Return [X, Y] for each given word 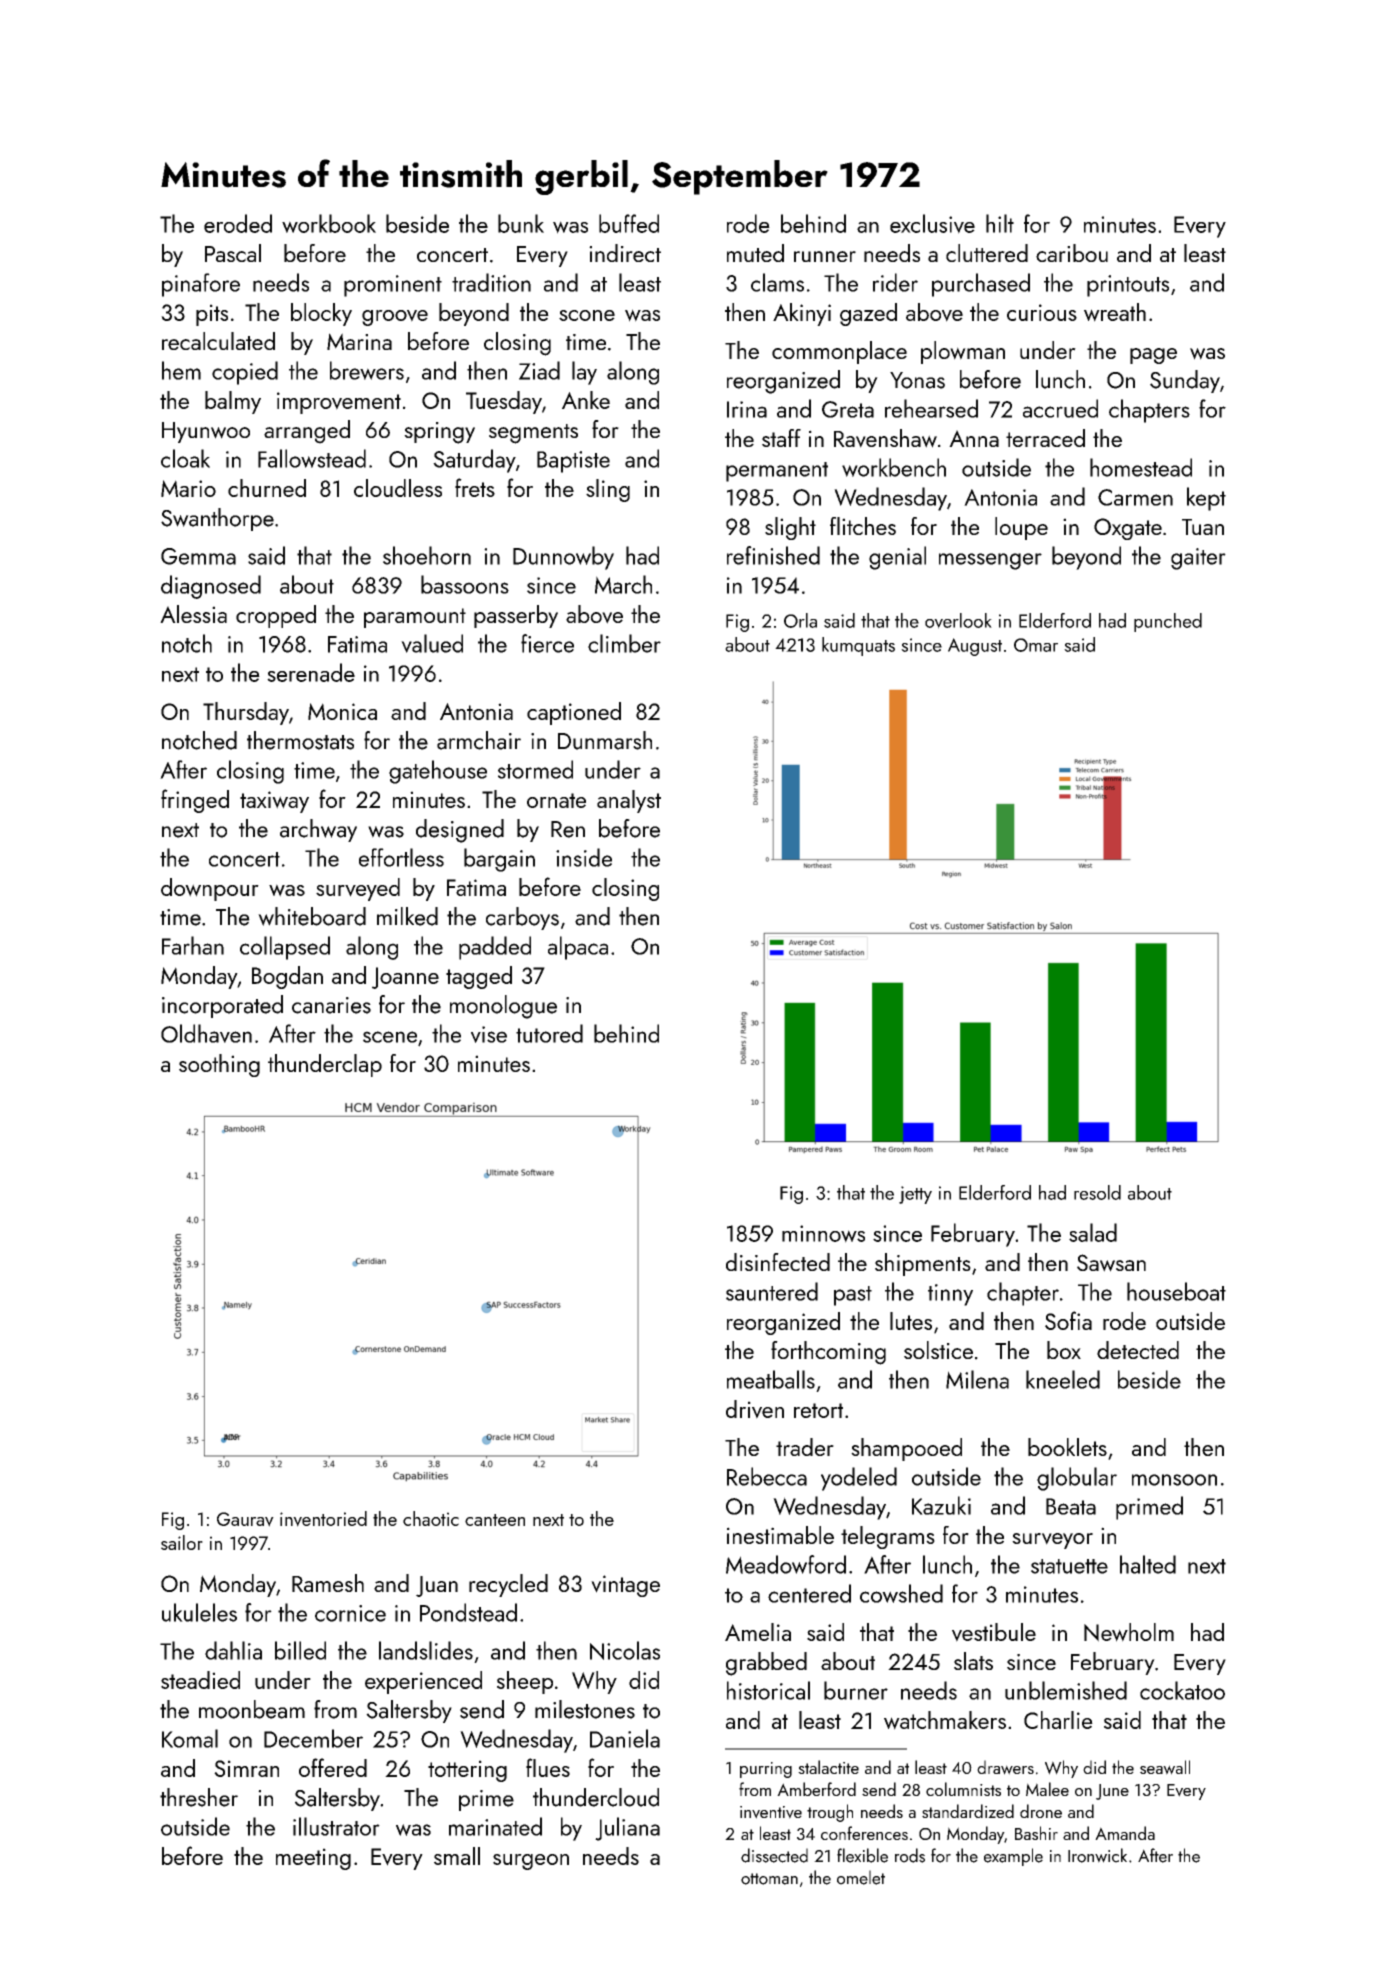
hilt [1000, 223]
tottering [467, 1771]
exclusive [932, 224]
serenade [311, 672]
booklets [1067, 1447]
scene [390, 1037]
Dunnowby [563, 558]
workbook [329, 223]
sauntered [772, 1291]
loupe [1021, 528]
